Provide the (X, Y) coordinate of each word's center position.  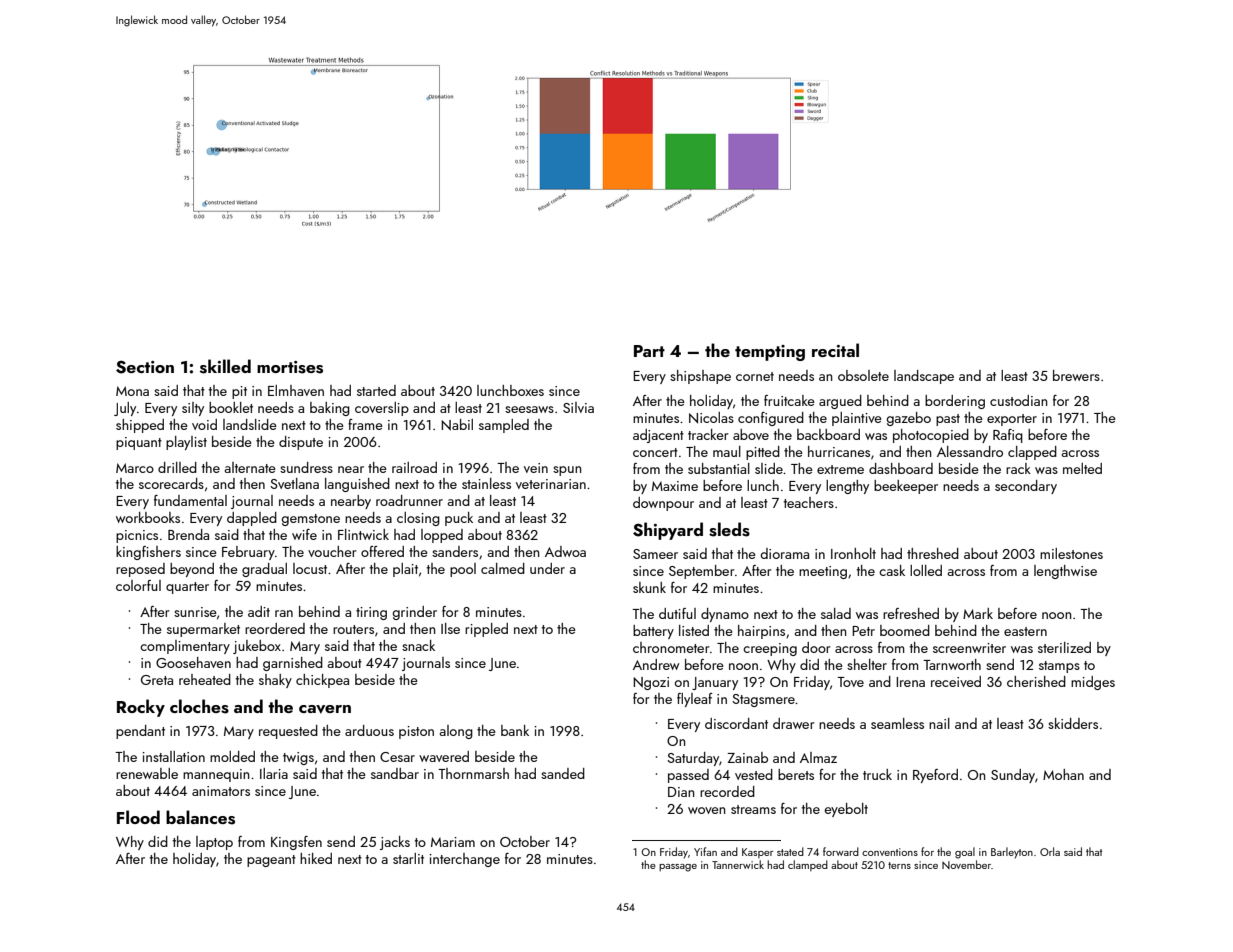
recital (835, 350)
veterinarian (551, 484)
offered (382, 551)
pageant (271, 861)
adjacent (658, 436)
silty (193, 409)
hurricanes (839, 451)
